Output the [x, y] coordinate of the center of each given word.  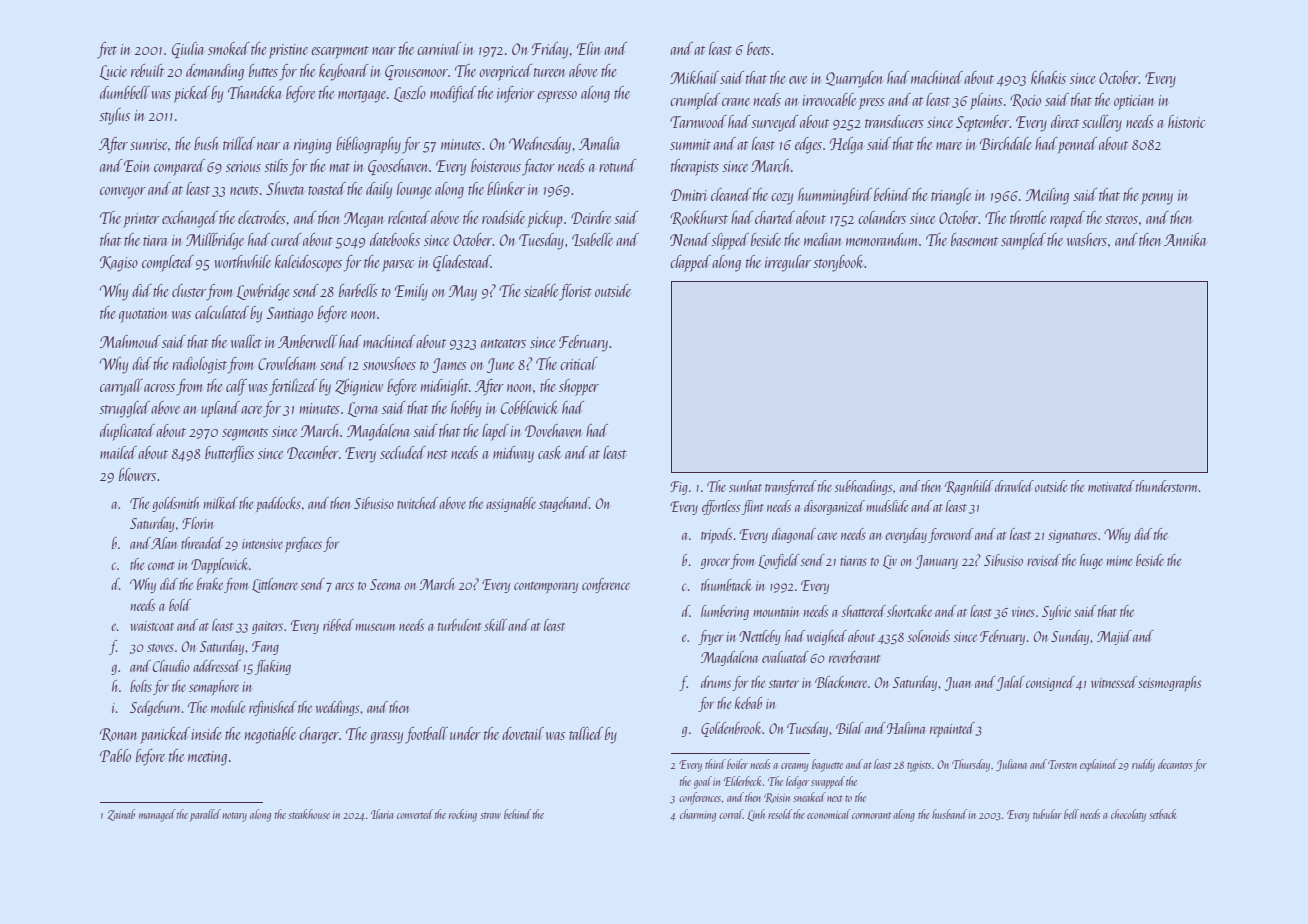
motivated [1111, 486]
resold [780, 814]
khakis [1048, 77]
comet [161, 566]
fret [107, 50]
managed [157, 815]
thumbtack [726, 585]
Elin [589, 48]
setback [1163, 814]
